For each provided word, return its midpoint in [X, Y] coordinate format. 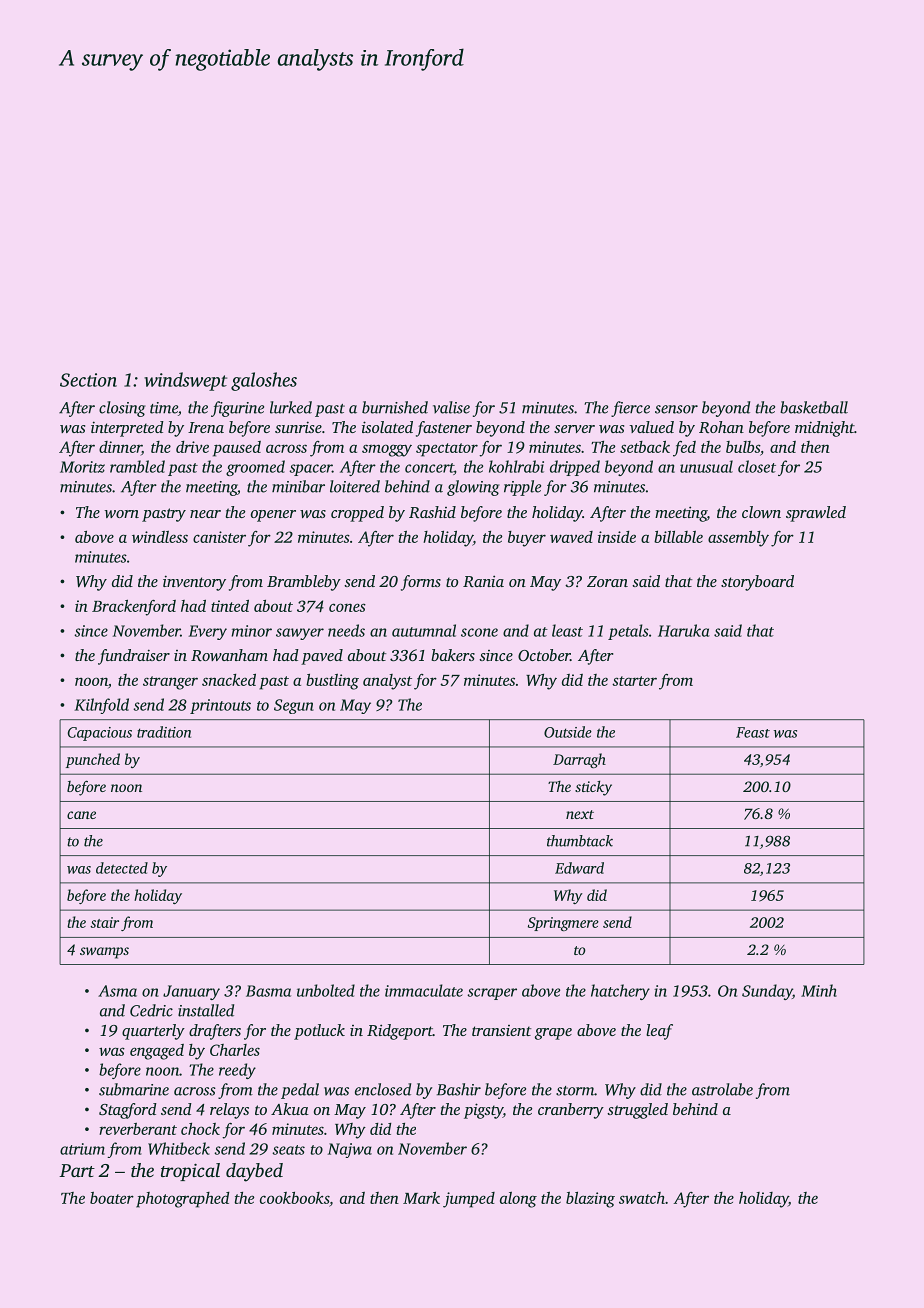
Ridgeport [400, 1032]
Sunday [767, 992]
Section [88, 380]
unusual [706, 466]
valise [451, 407]
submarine [134, 1089]
